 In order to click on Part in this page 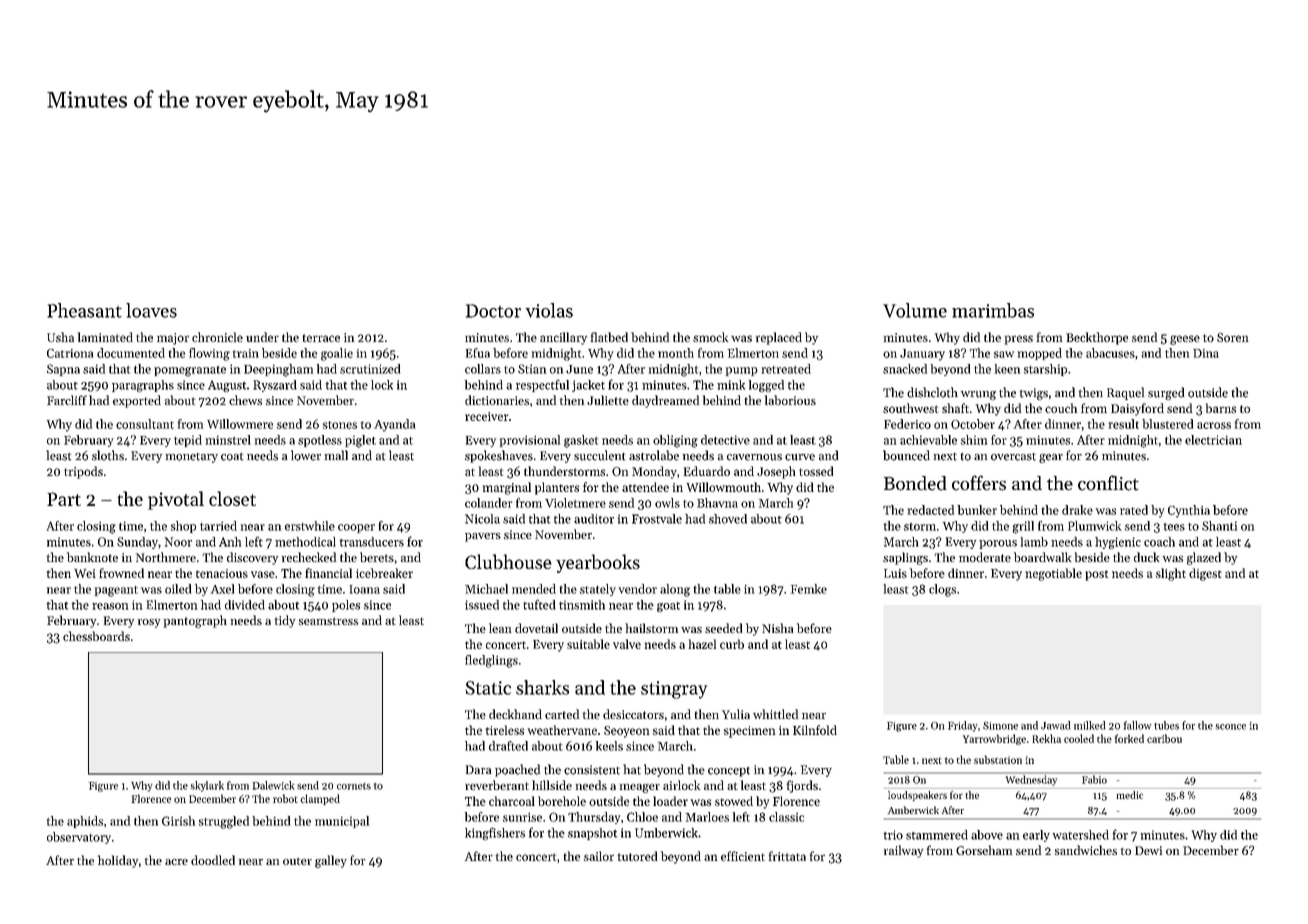, I will do `click(64, 499)`.
